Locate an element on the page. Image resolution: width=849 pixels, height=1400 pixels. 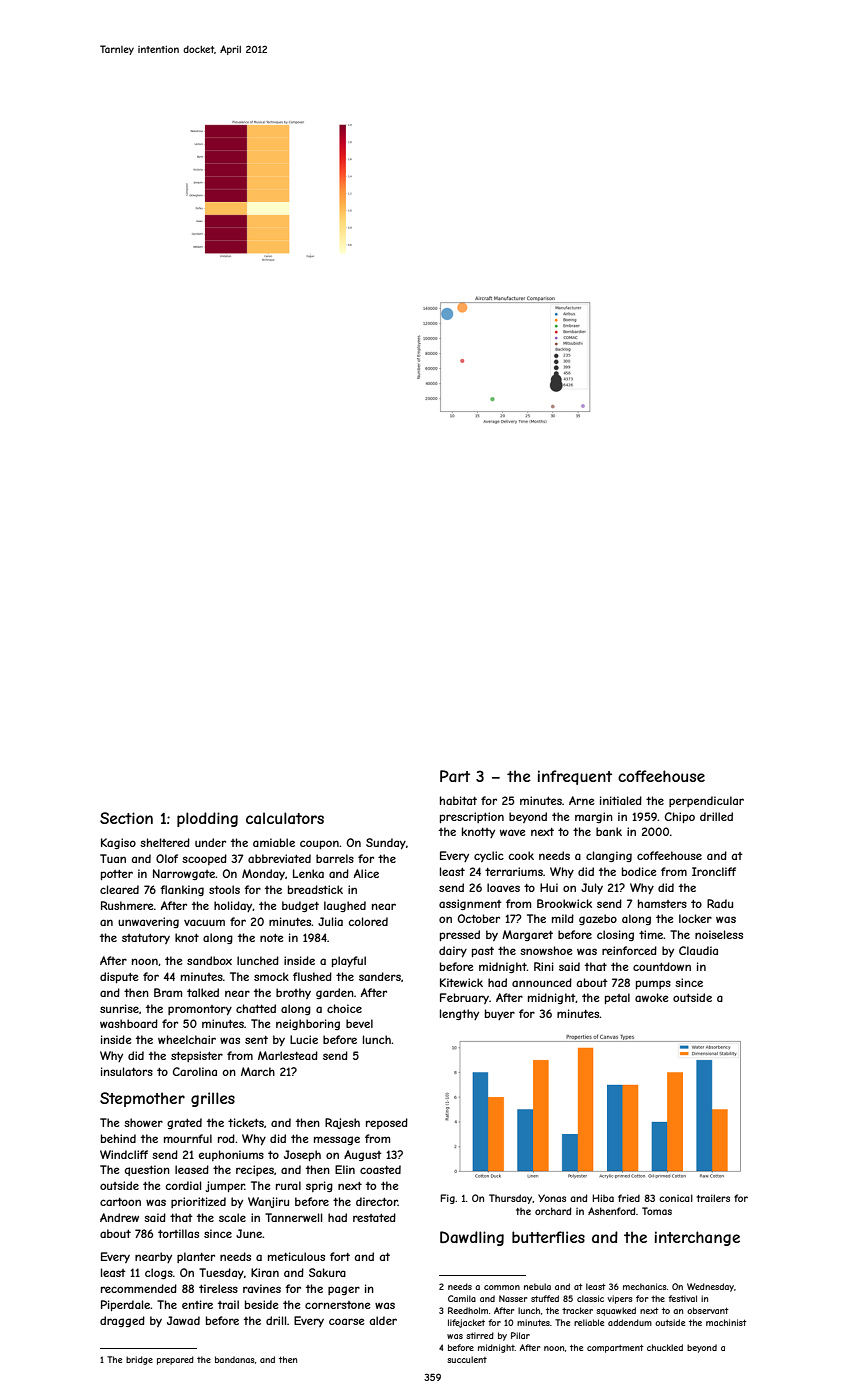
euphoniums is located at coordinates (231, 1155).
